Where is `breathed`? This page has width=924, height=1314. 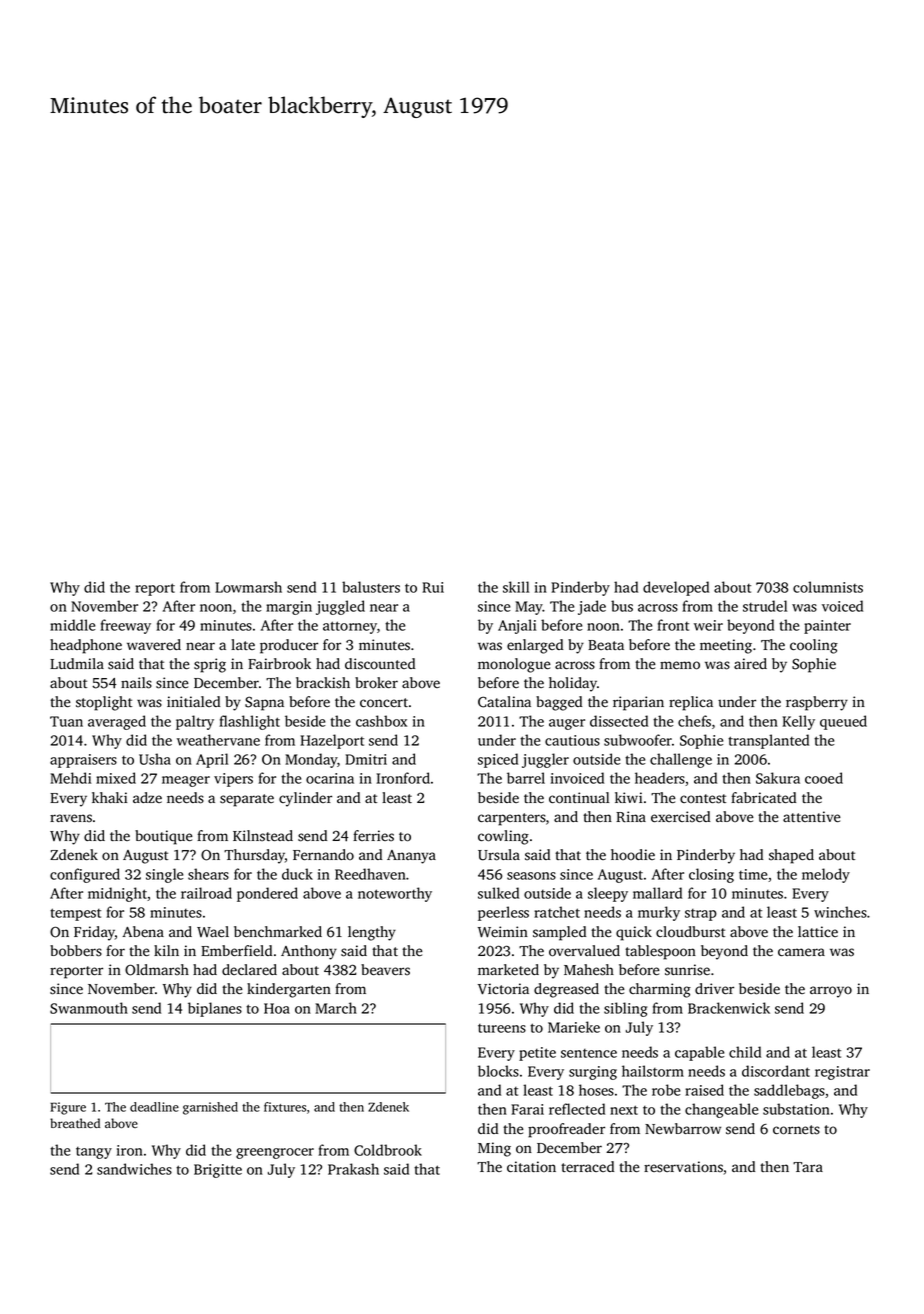 breathed is located at coordinates (75, 1123).
